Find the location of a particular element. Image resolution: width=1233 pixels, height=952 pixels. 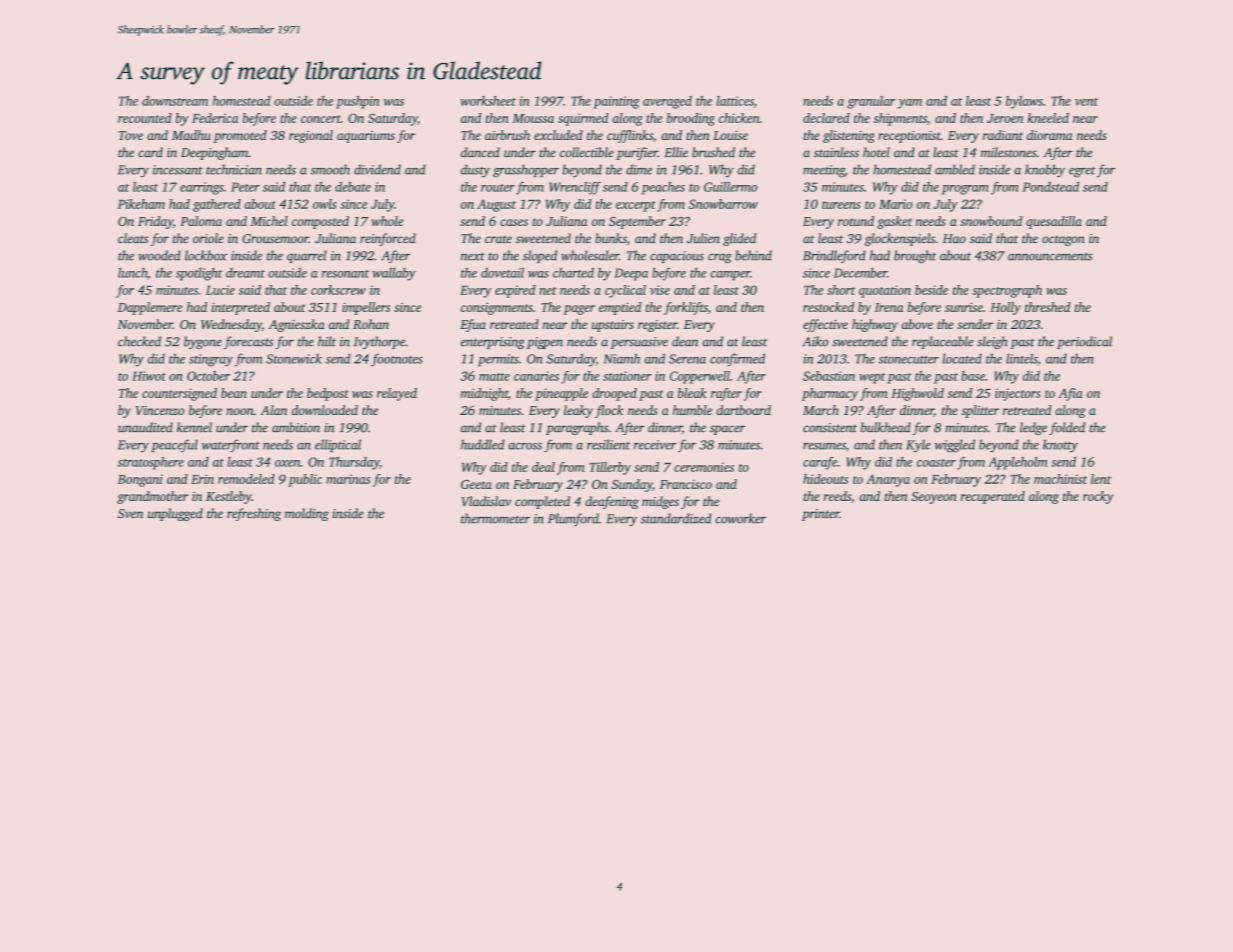

painting is located at coordinates (617, 102).
